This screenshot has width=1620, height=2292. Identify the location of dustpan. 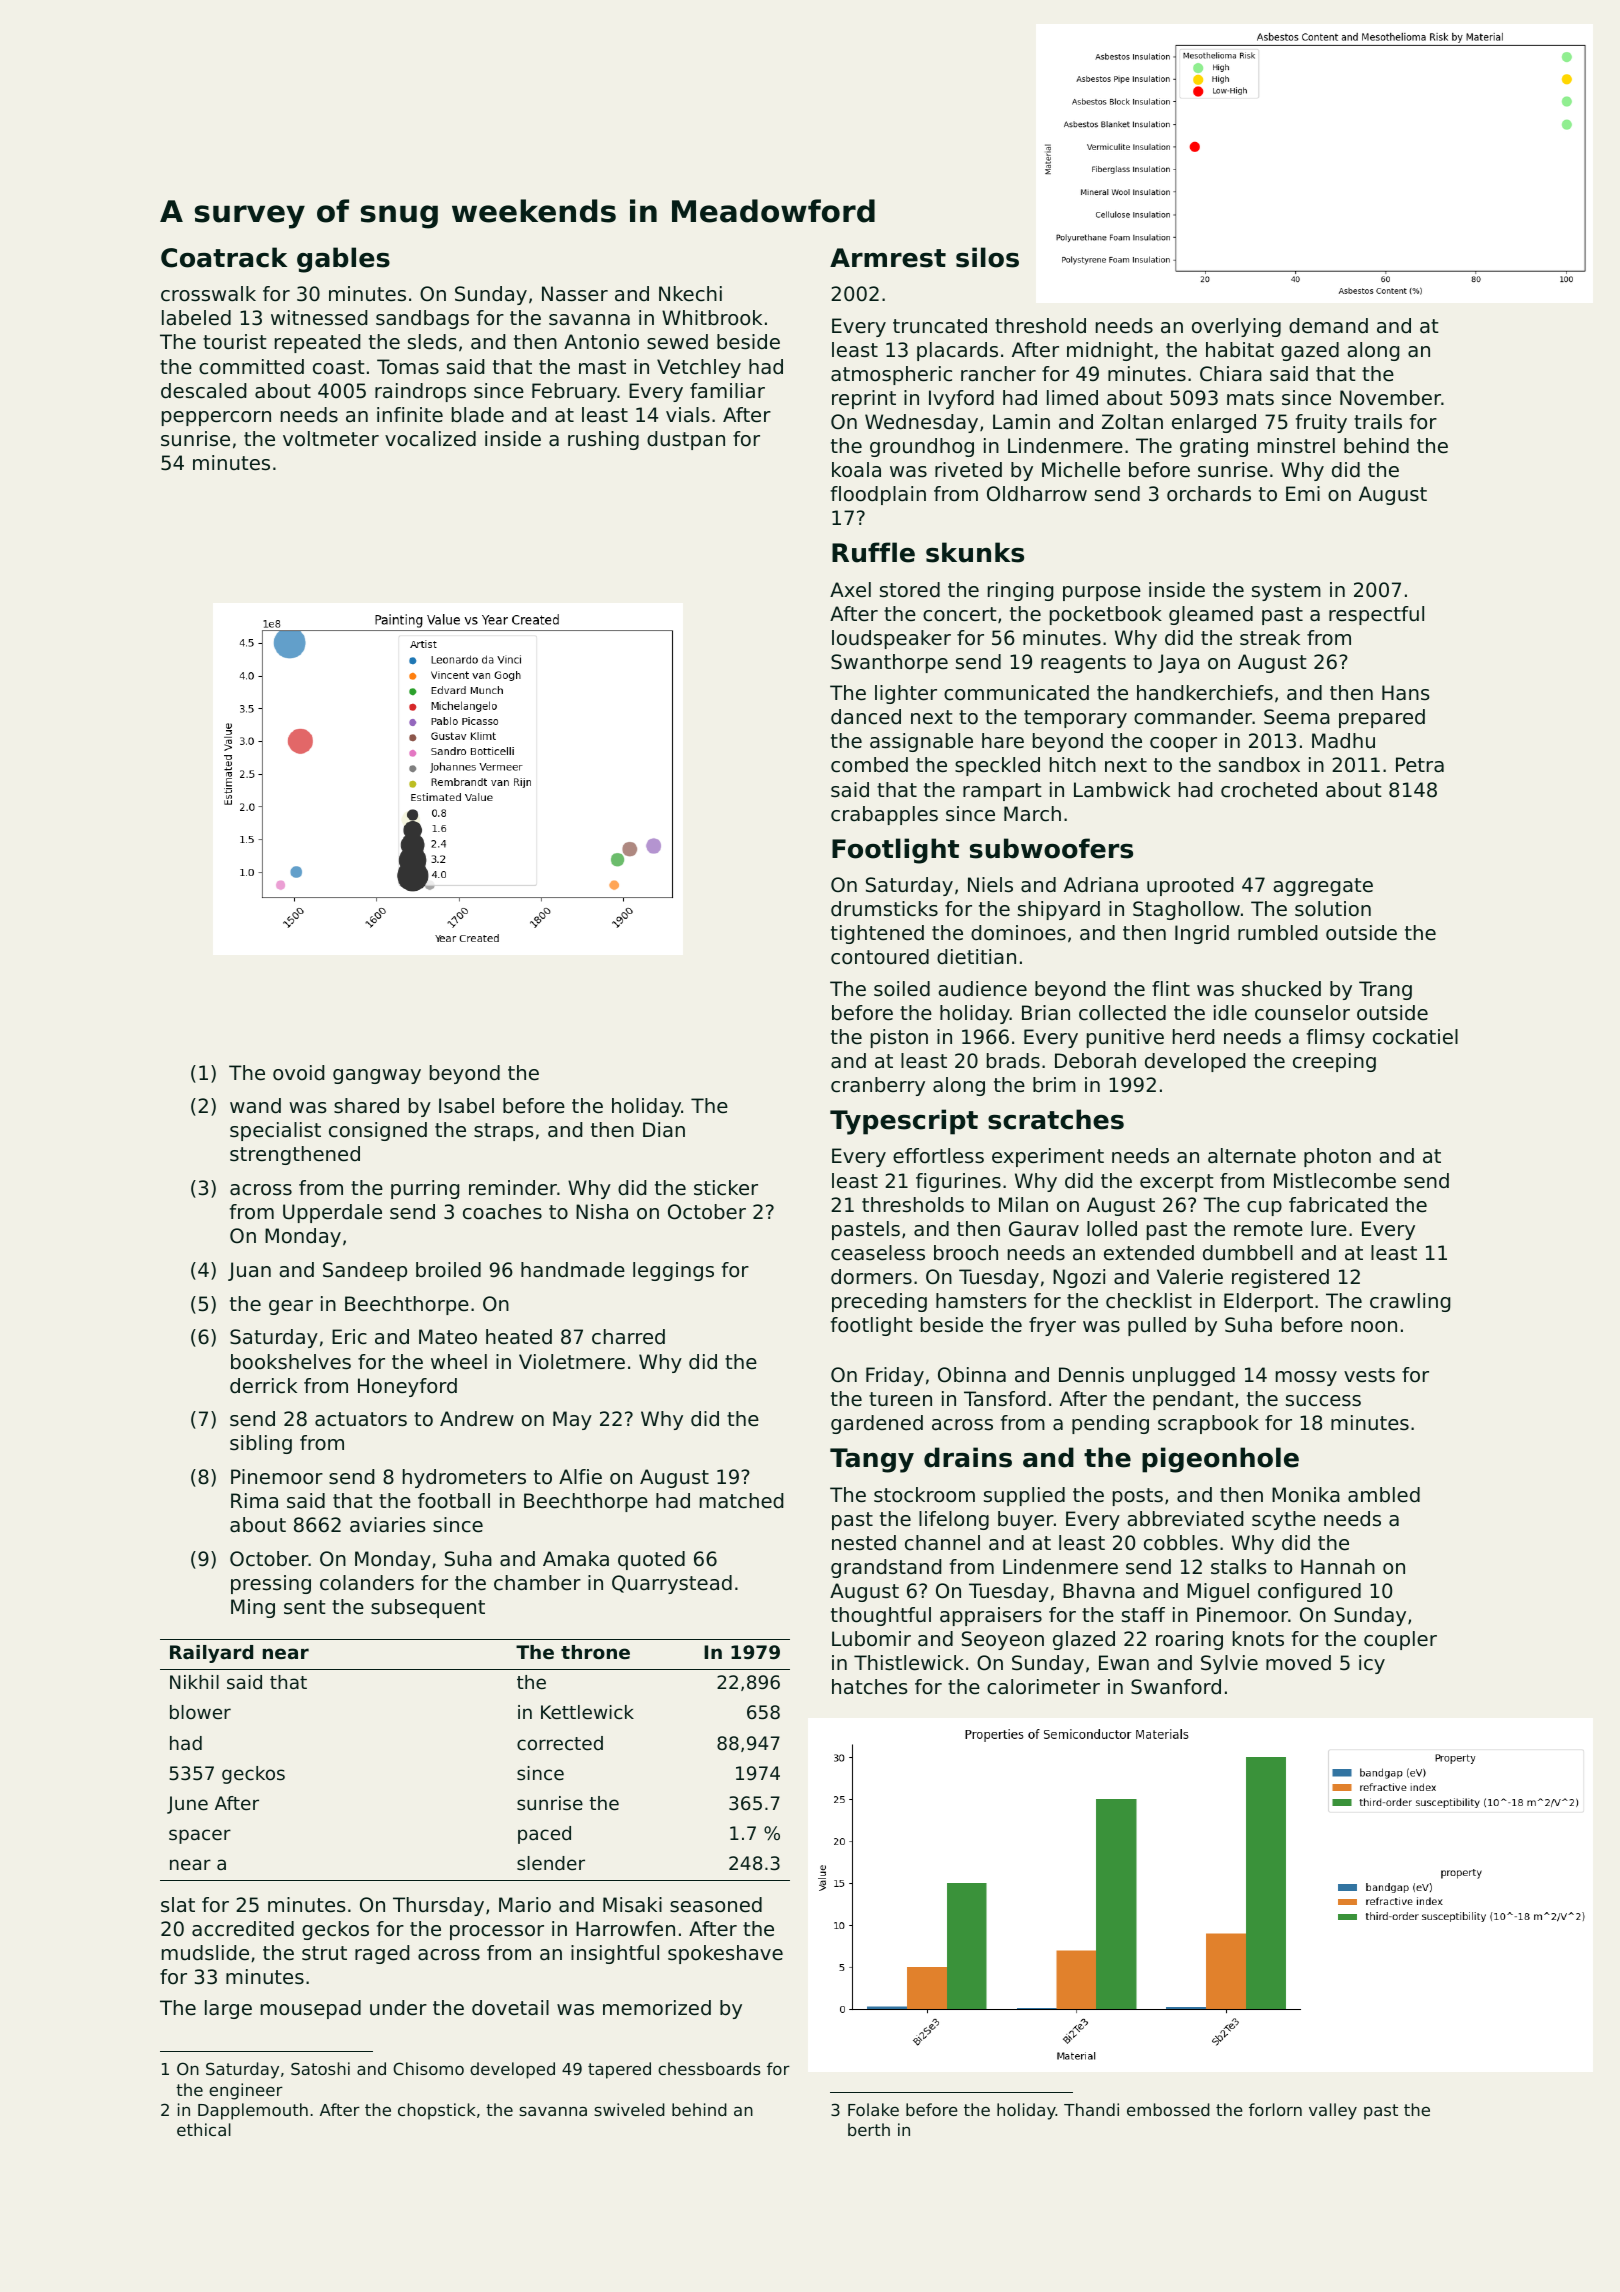
(686, 440).
